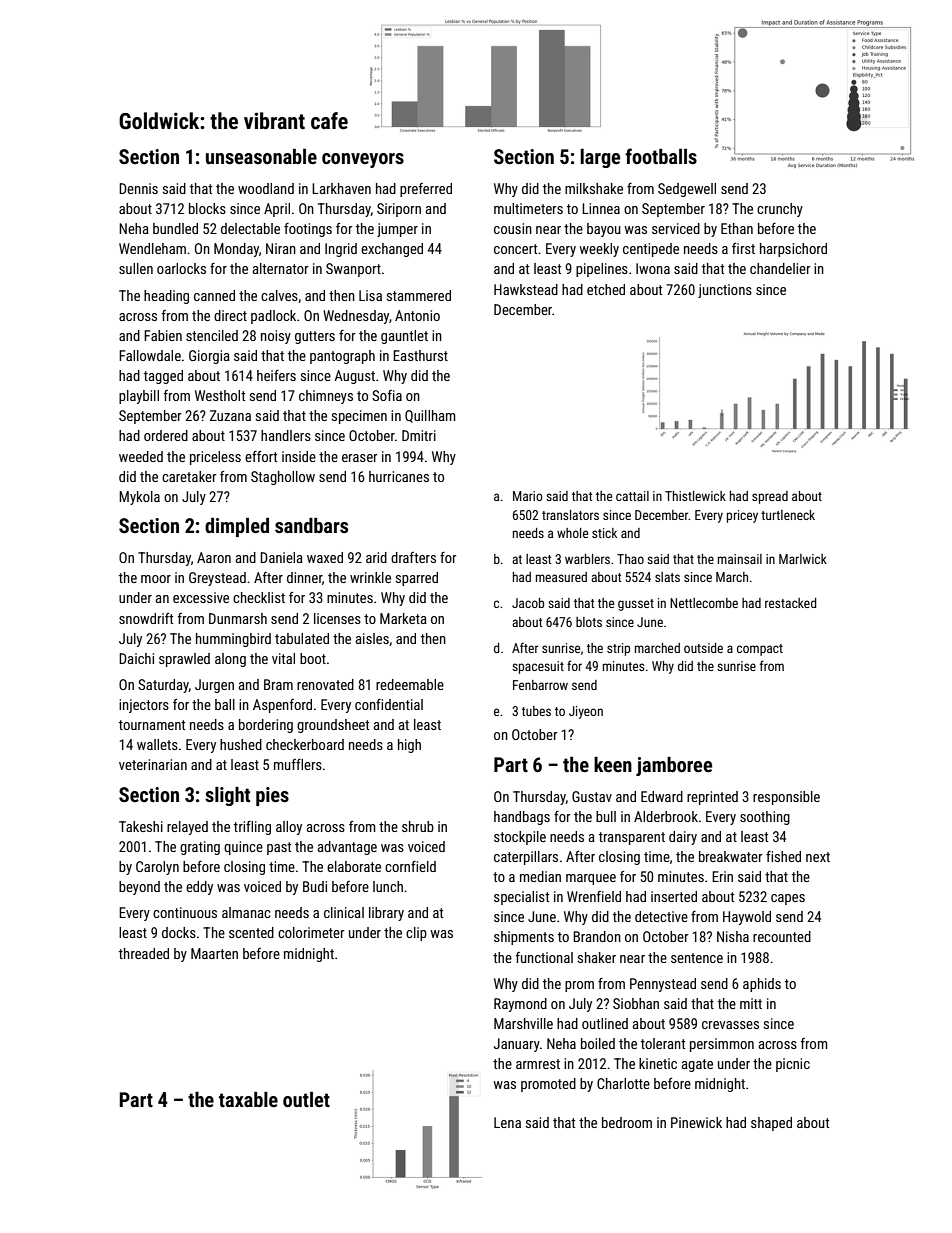 The image size is (952, 1233). I want to click on functional, so click(544, 957).
